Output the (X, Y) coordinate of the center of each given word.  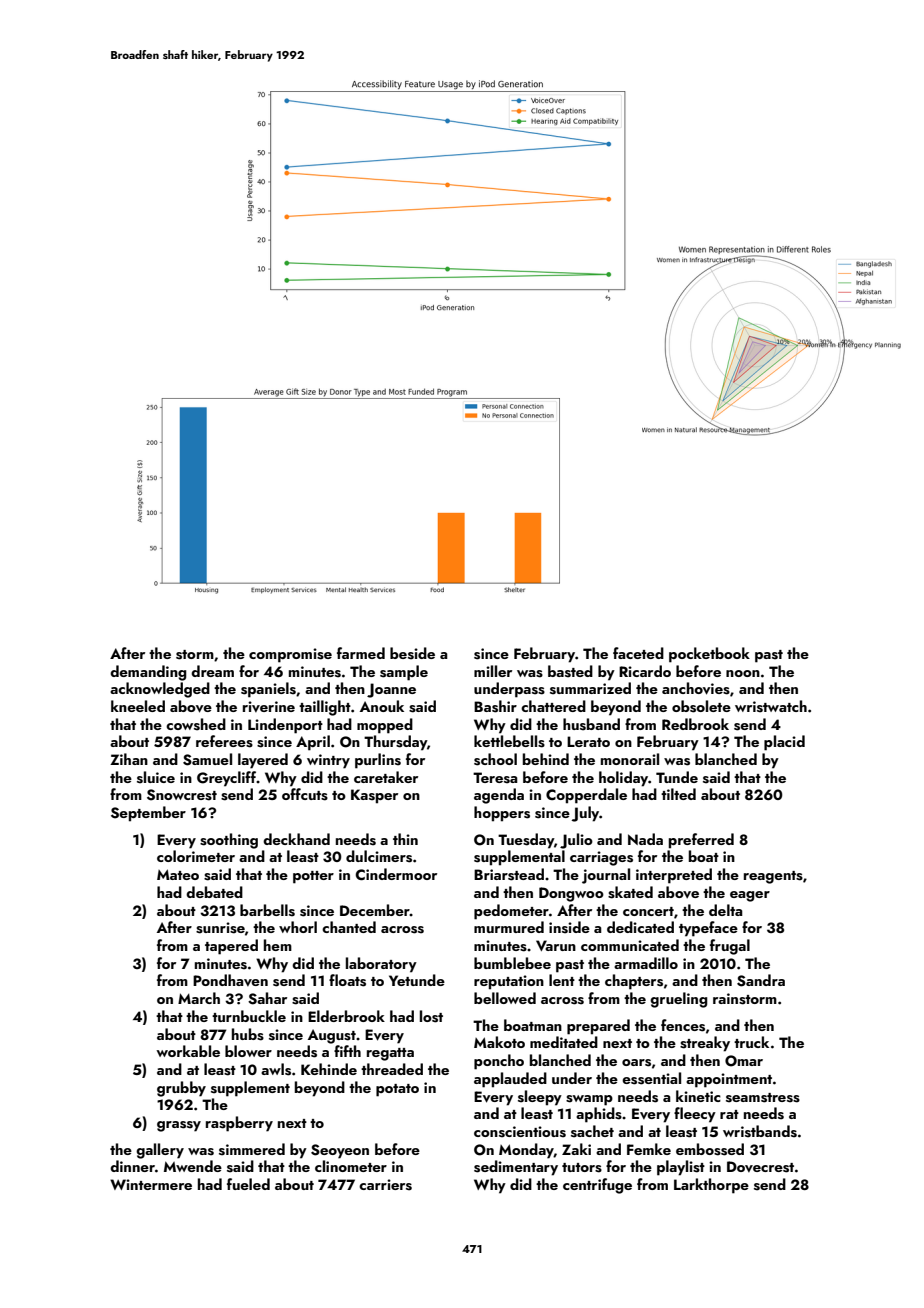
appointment (729, 1080)
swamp (589, 1100)
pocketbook (709, 655)
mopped (385, 726)
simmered (252, 1149)
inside (569, 927)
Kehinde (329, 1069)
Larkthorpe (711, 1186)
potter (313, 877)
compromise (290, 655)
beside (412, 653)
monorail (630, 759)
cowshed (196, 724)
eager (750, 896)
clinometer (351, 1166)
